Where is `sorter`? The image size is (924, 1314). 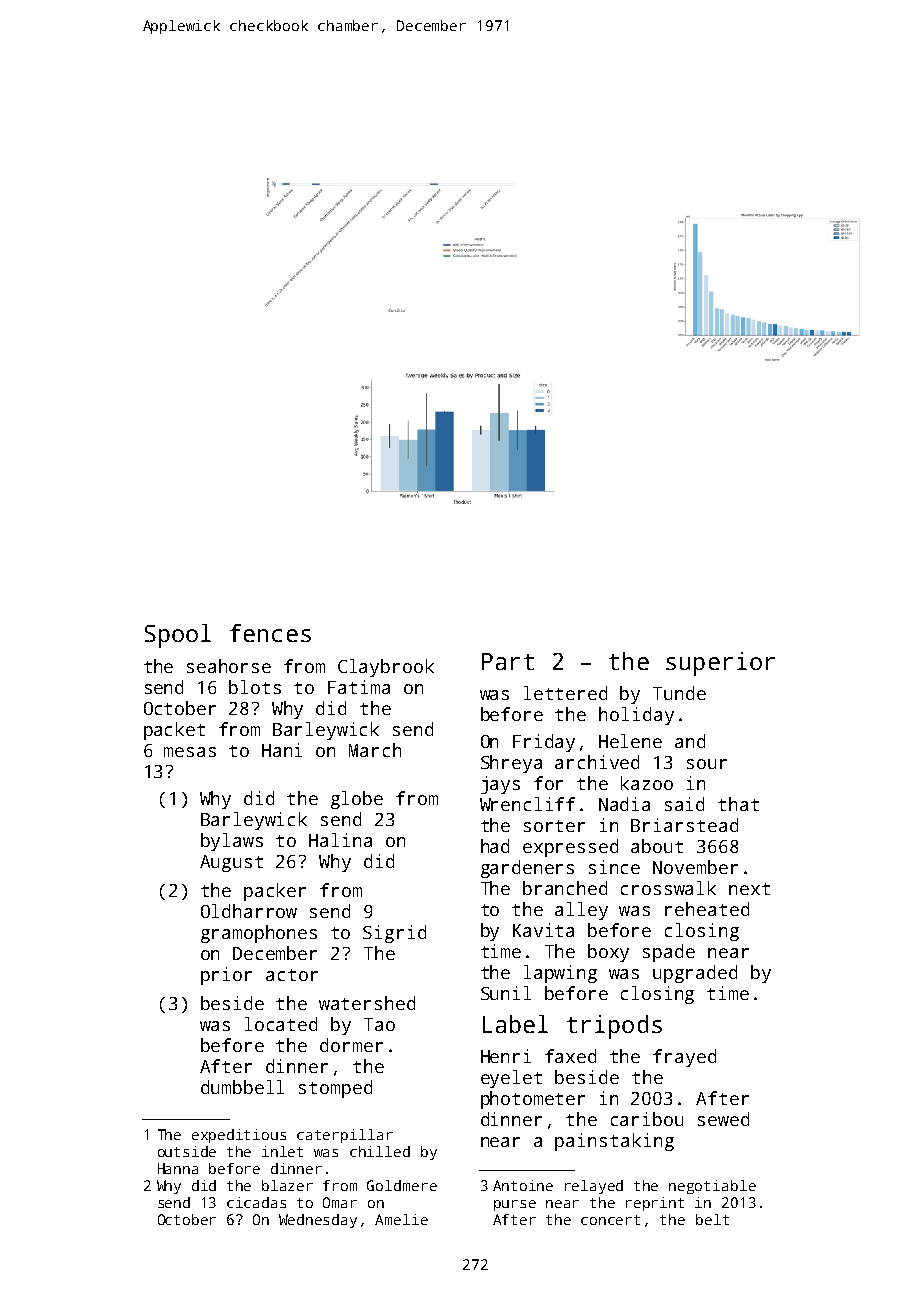
sorter is located at coordinates (554, 826).
